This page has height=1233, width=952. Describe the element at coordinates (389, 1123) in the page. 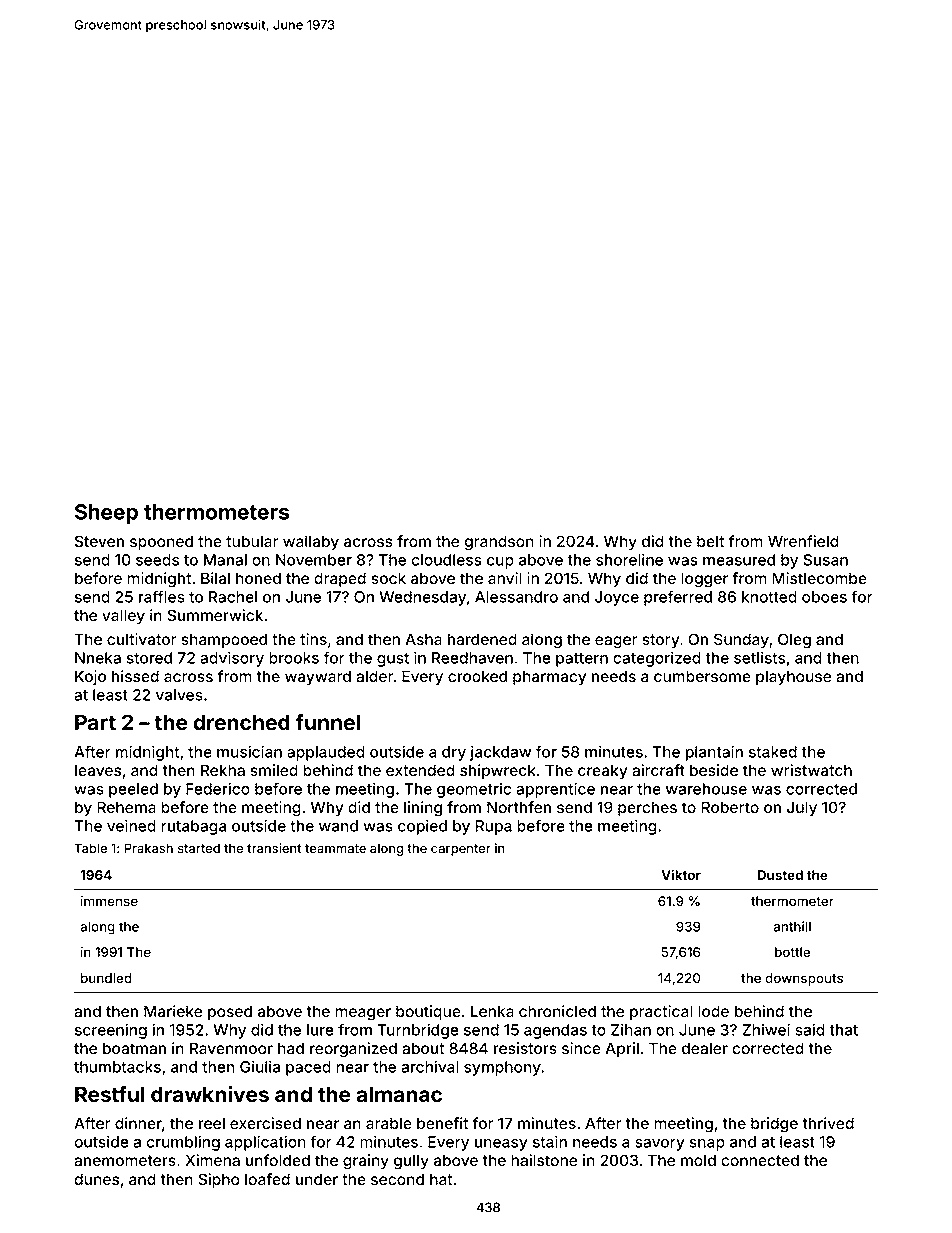

I see `arable` at that location.
